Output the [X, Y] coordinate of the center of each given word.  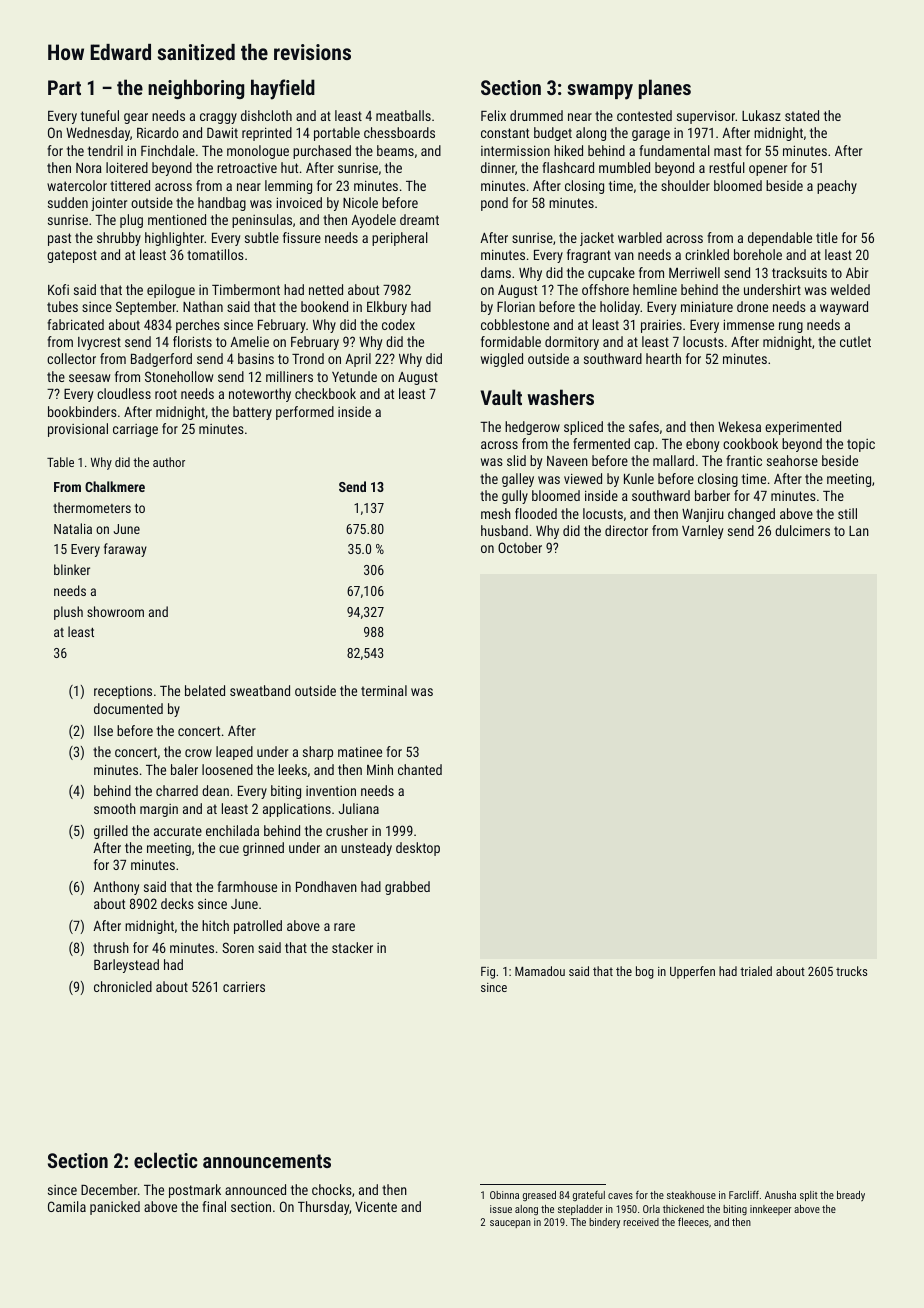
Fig [488, 973]
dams [496, 272]
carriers [244, 986]
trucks [851, 971]
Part [64, 87]
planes [665, 89]
